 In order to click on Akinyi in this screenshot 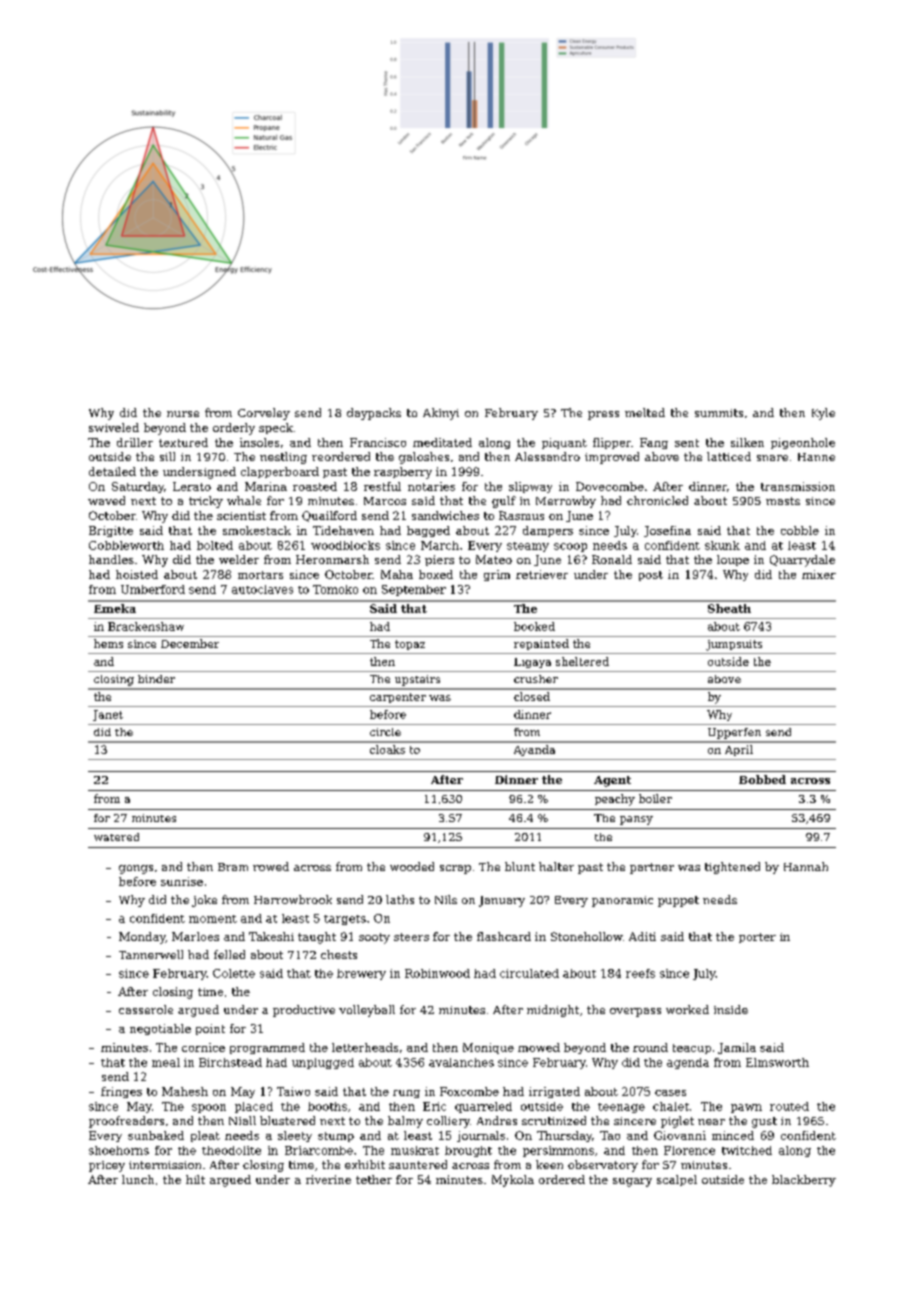, I will do `click(441, 414)`.
